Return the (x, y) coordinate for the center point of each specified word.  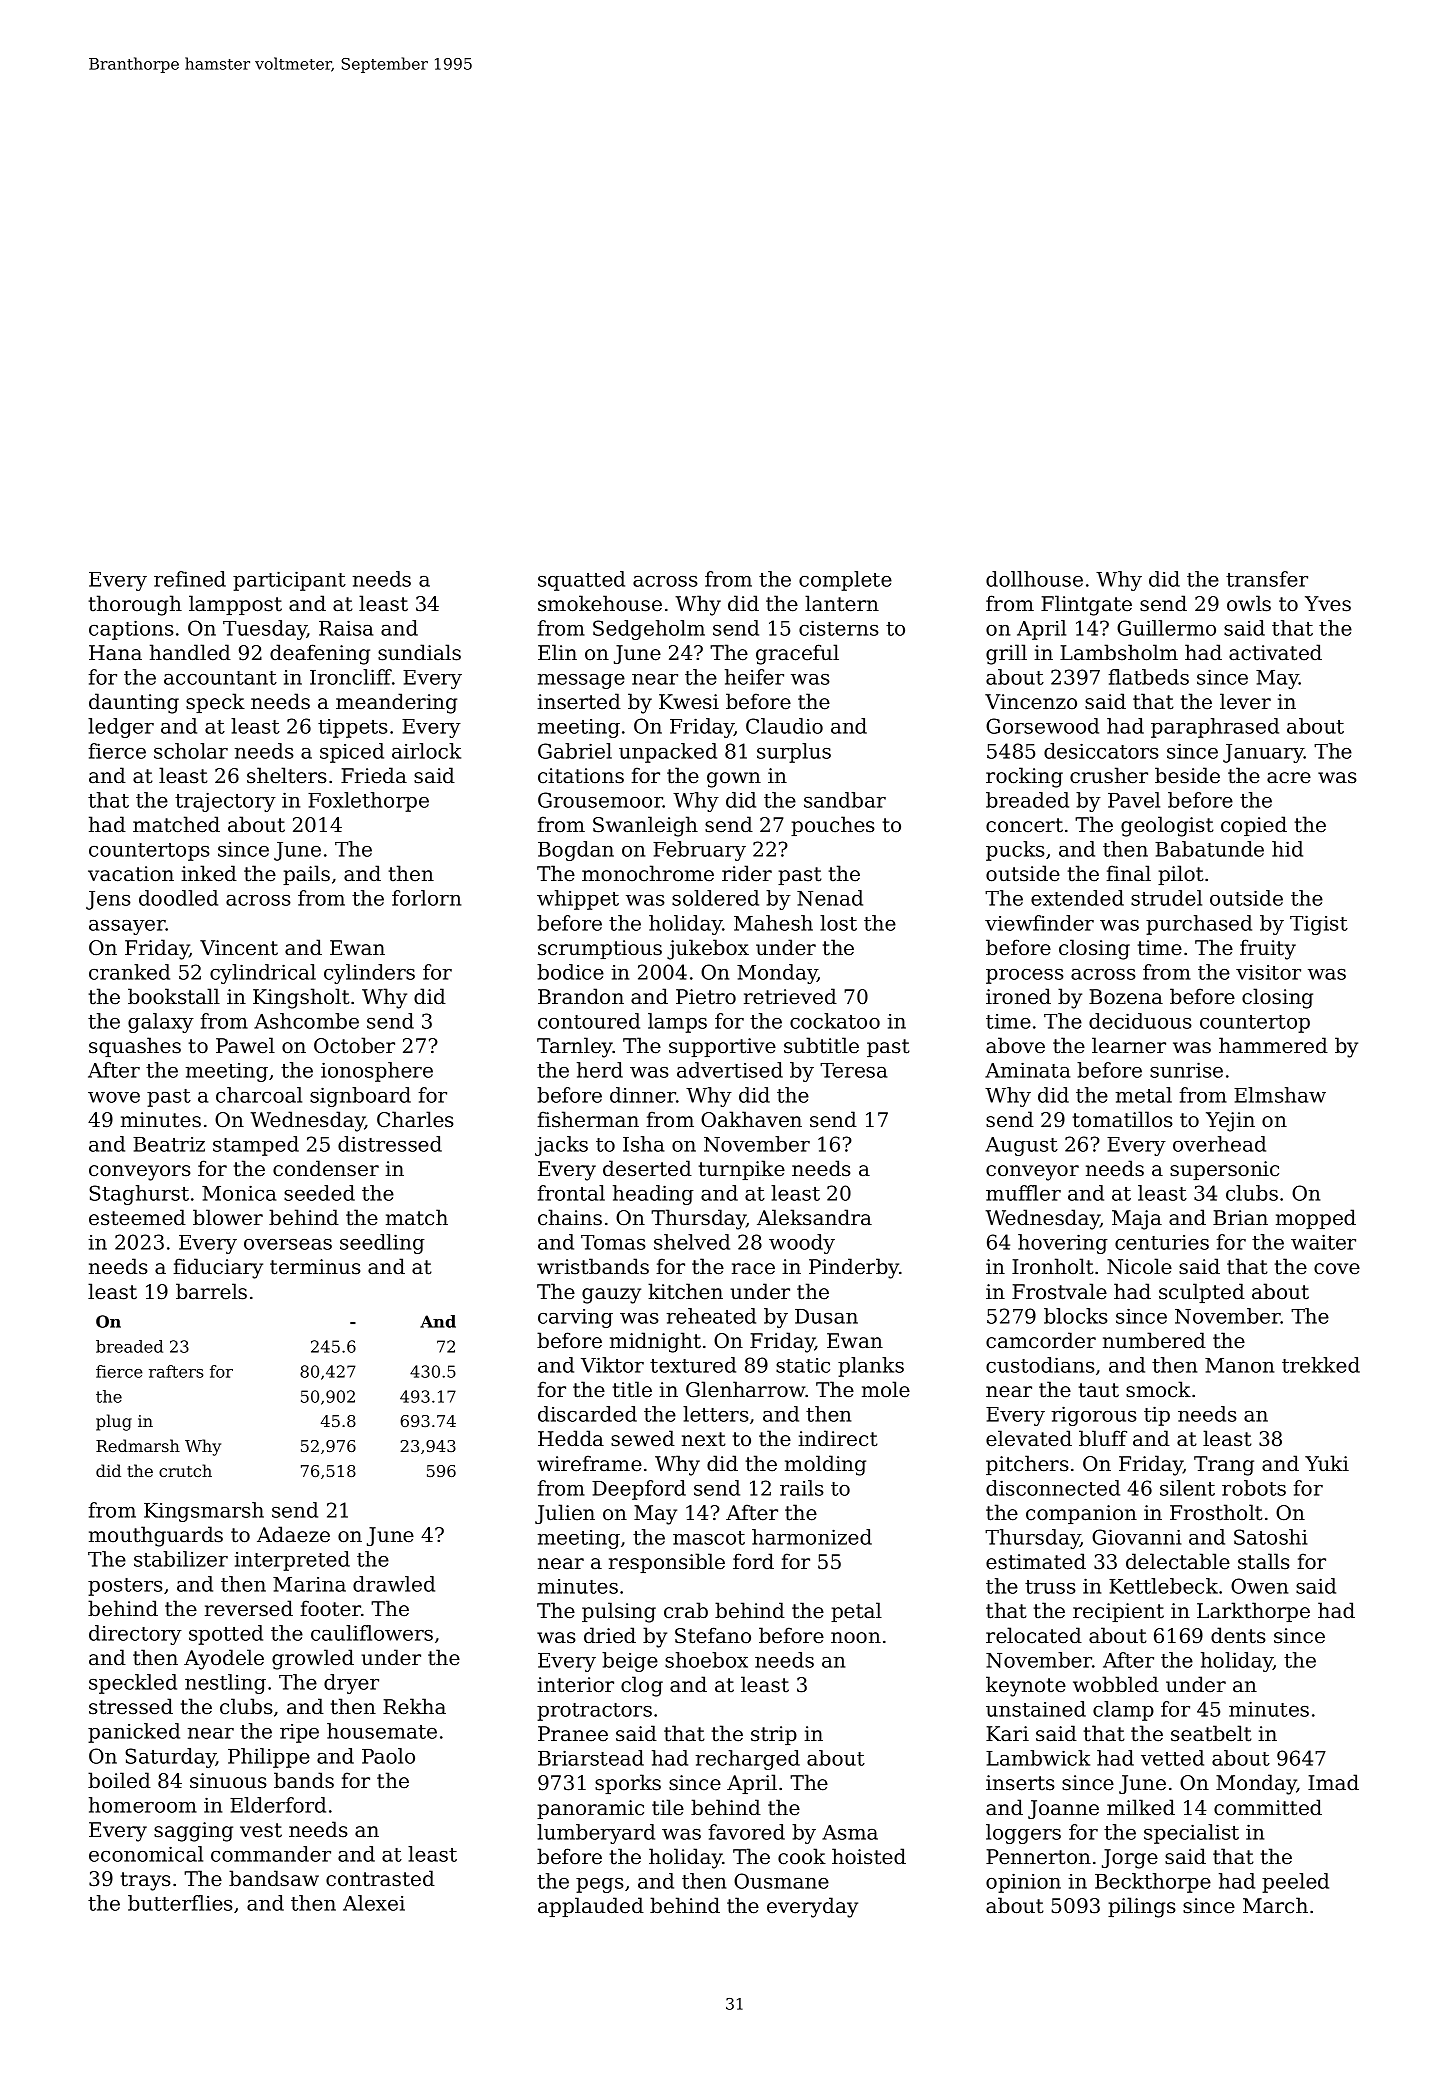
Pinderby (854, 1268)
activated (1275, 652)
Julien (565, 1514)
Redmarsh (138, 1445)
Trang (1224, 1466)
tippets (353, 728)
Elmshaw (1280, 1095)
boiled (119, 1780)
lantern (842, 603)
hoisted (869, 1856)
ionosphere (377, 1072)
